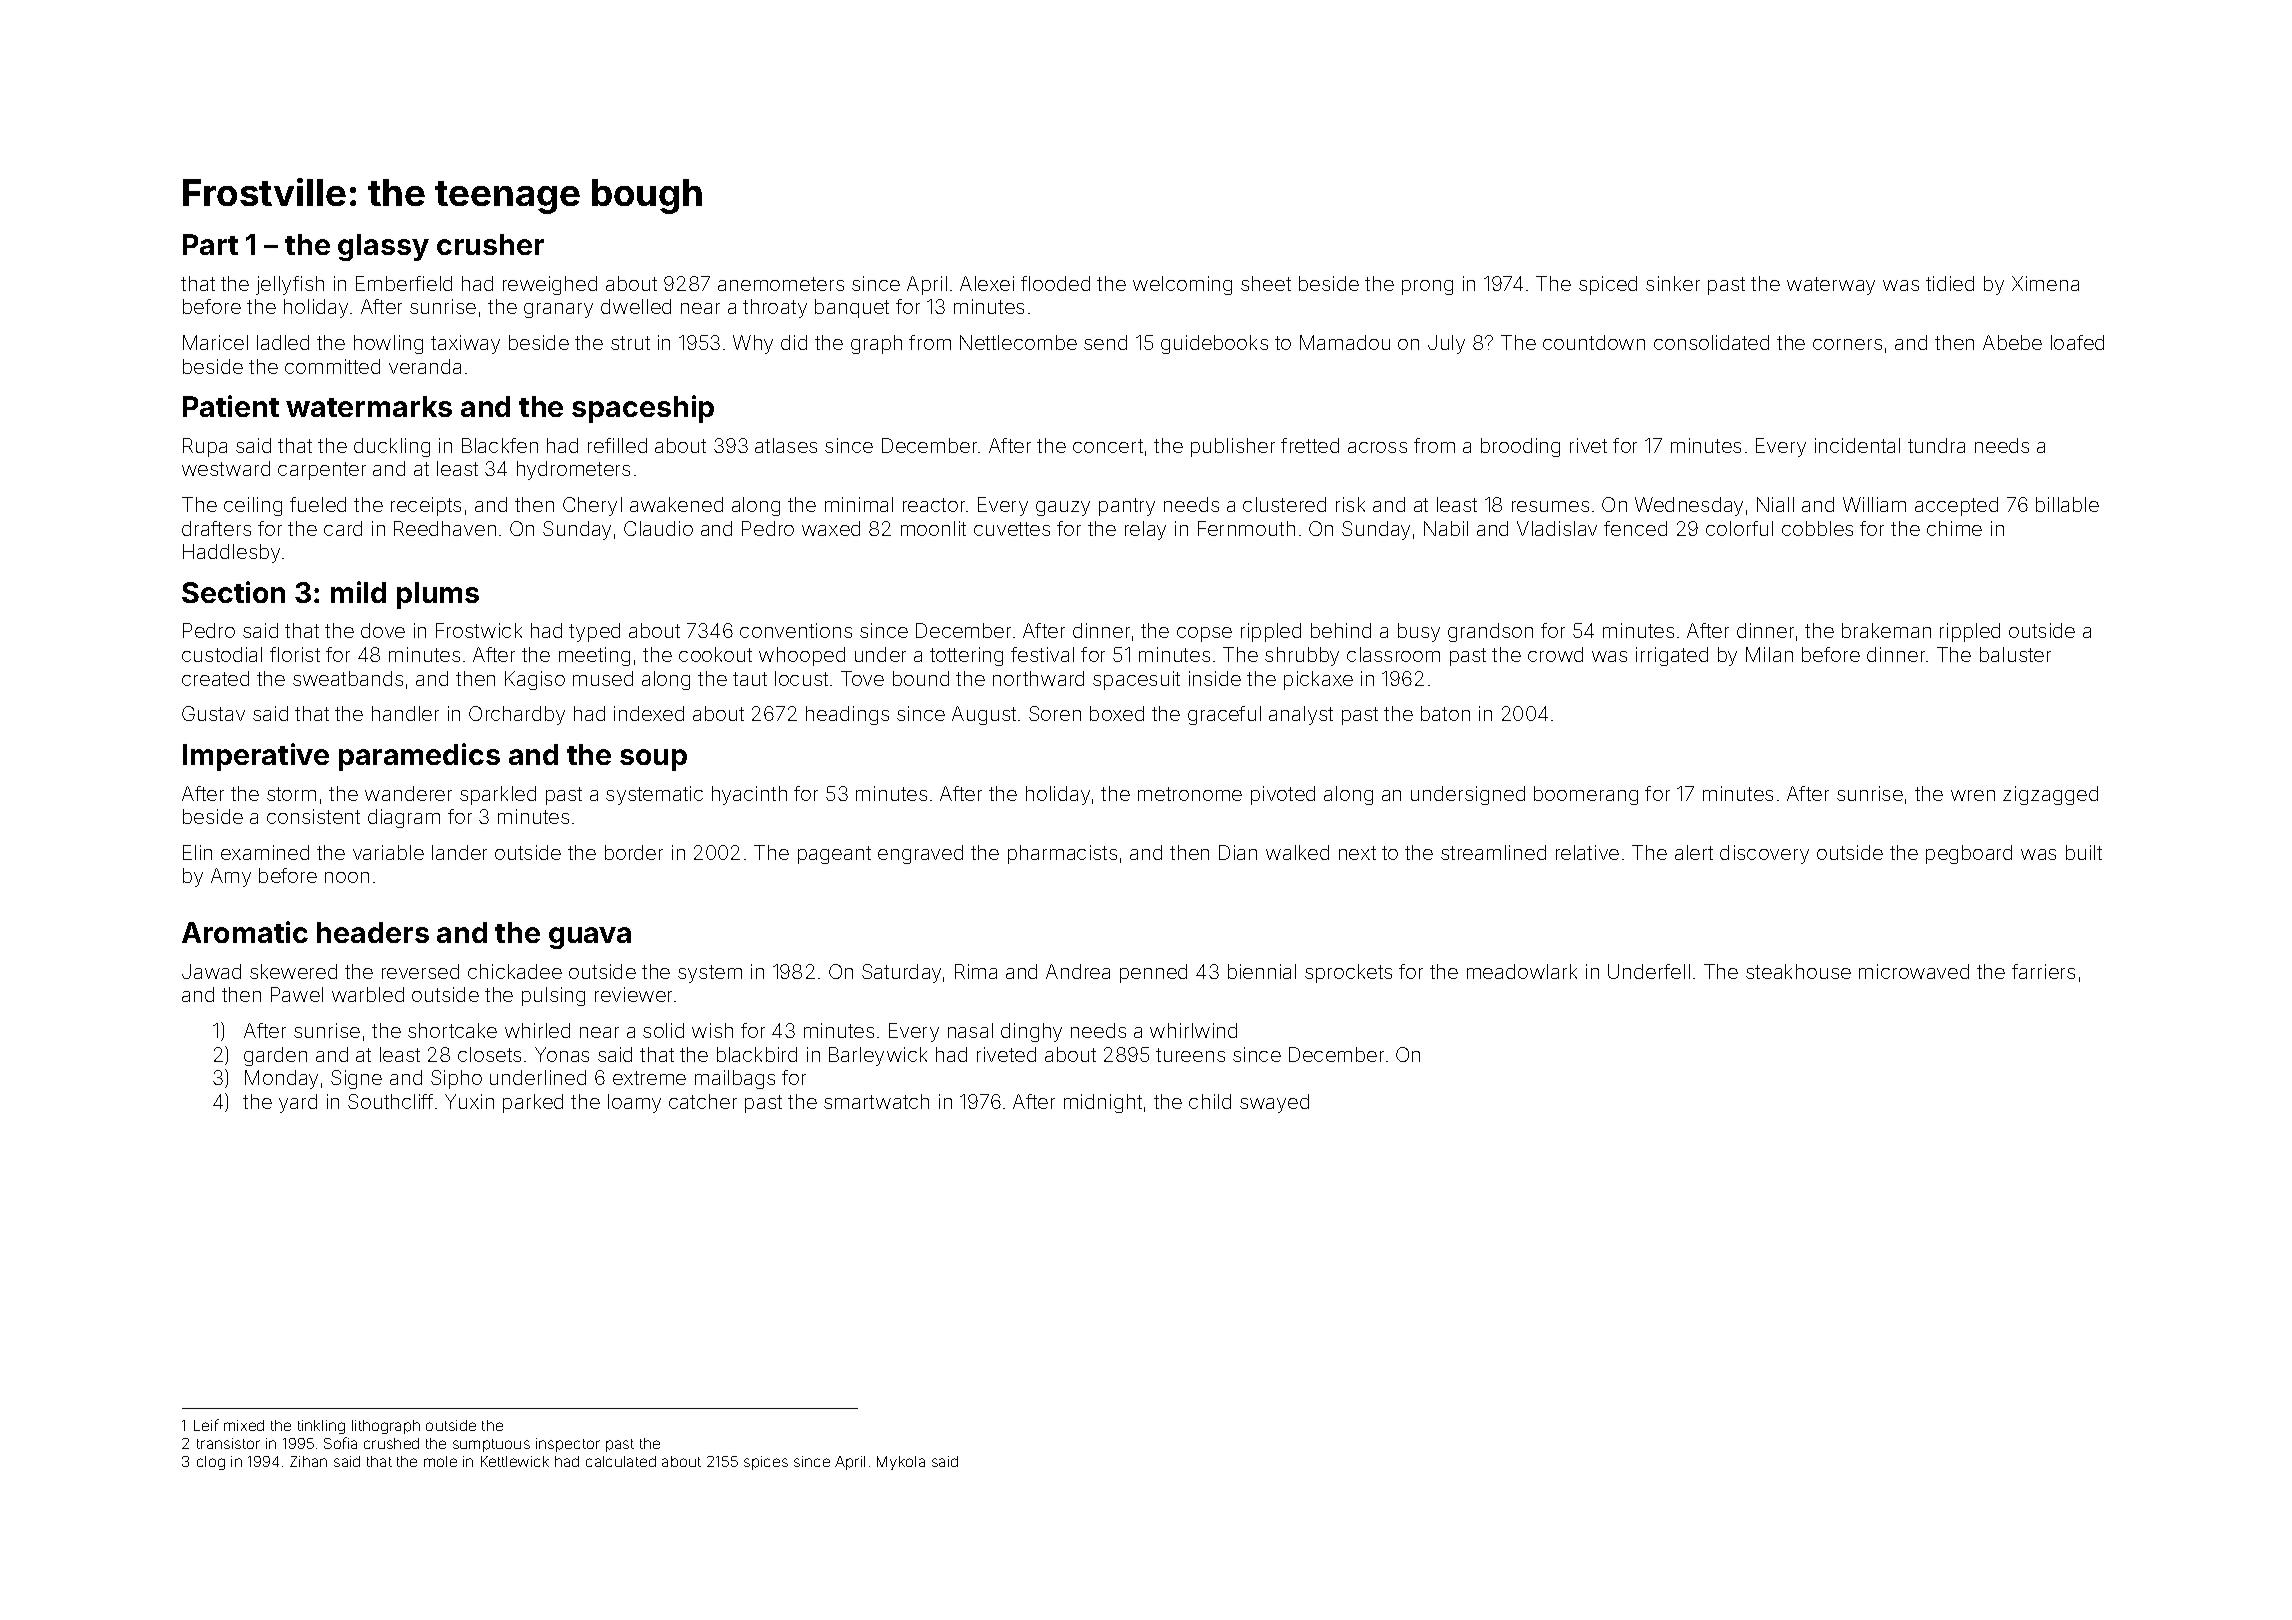  Describe the element at coordinates (1055, 283) in the screenshot. I see `flooded` at that location.
